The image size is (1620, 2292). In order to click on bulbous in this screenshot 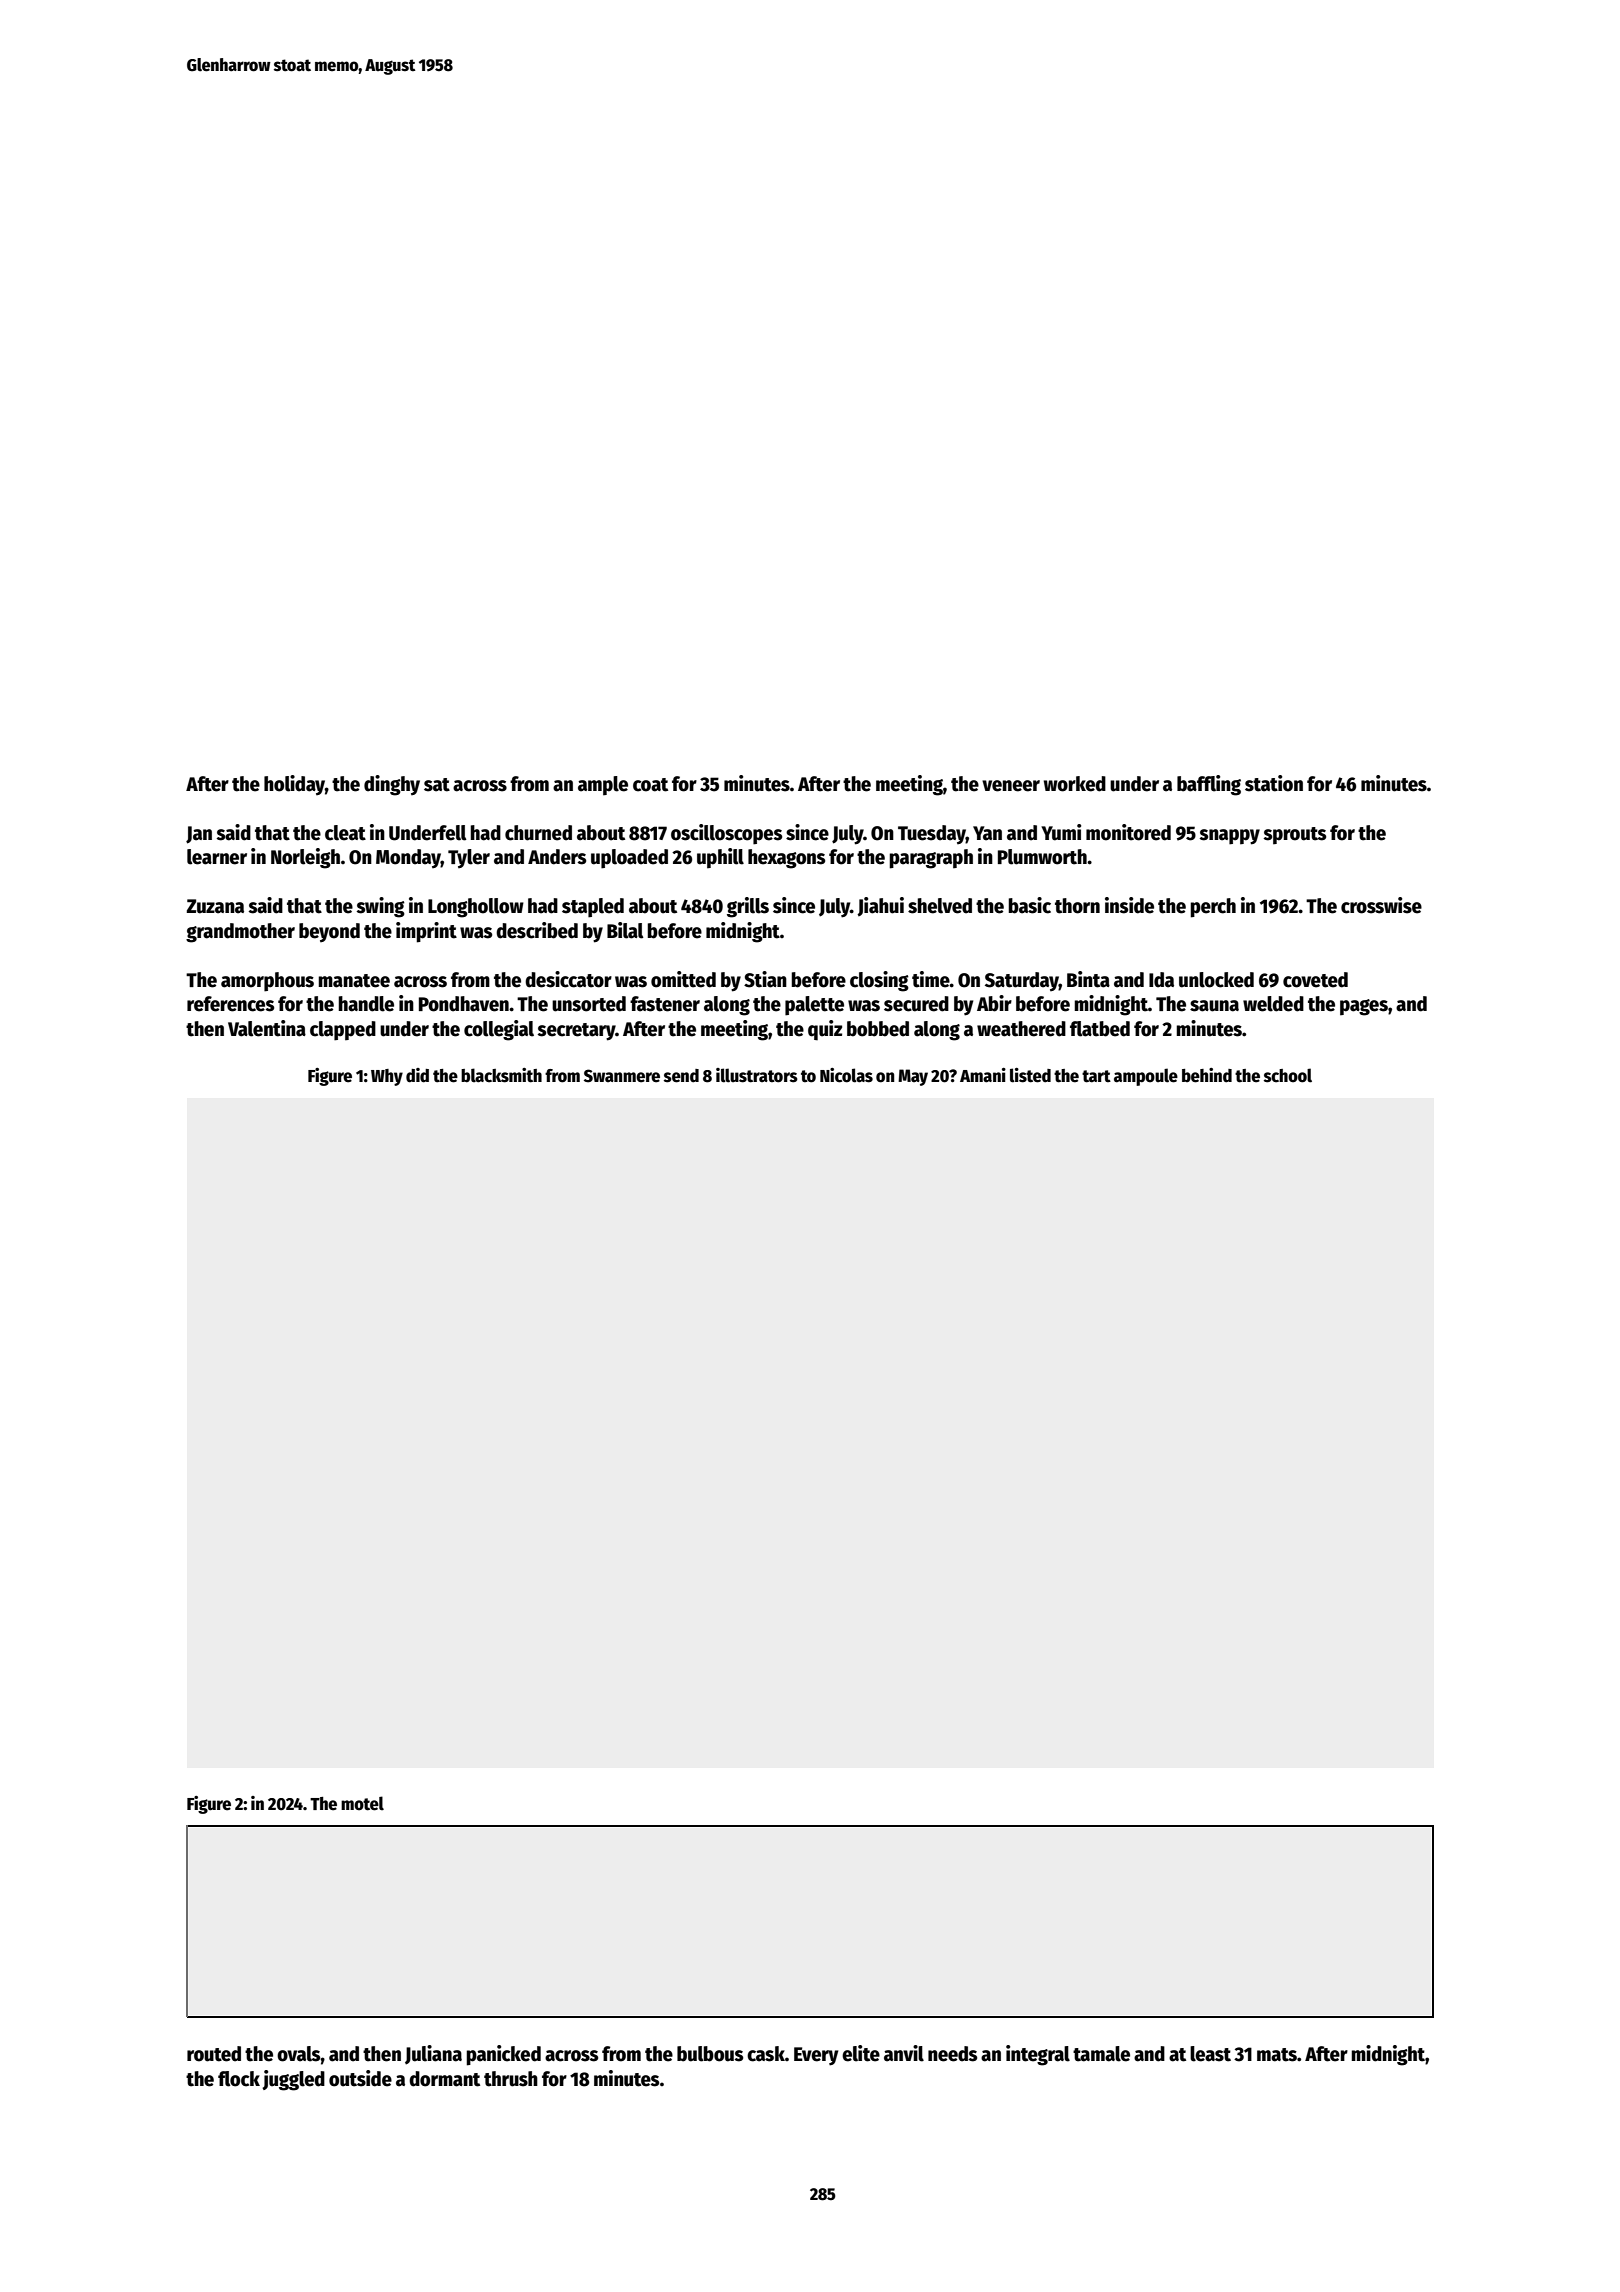, I will do `click(710, 2054)`.
